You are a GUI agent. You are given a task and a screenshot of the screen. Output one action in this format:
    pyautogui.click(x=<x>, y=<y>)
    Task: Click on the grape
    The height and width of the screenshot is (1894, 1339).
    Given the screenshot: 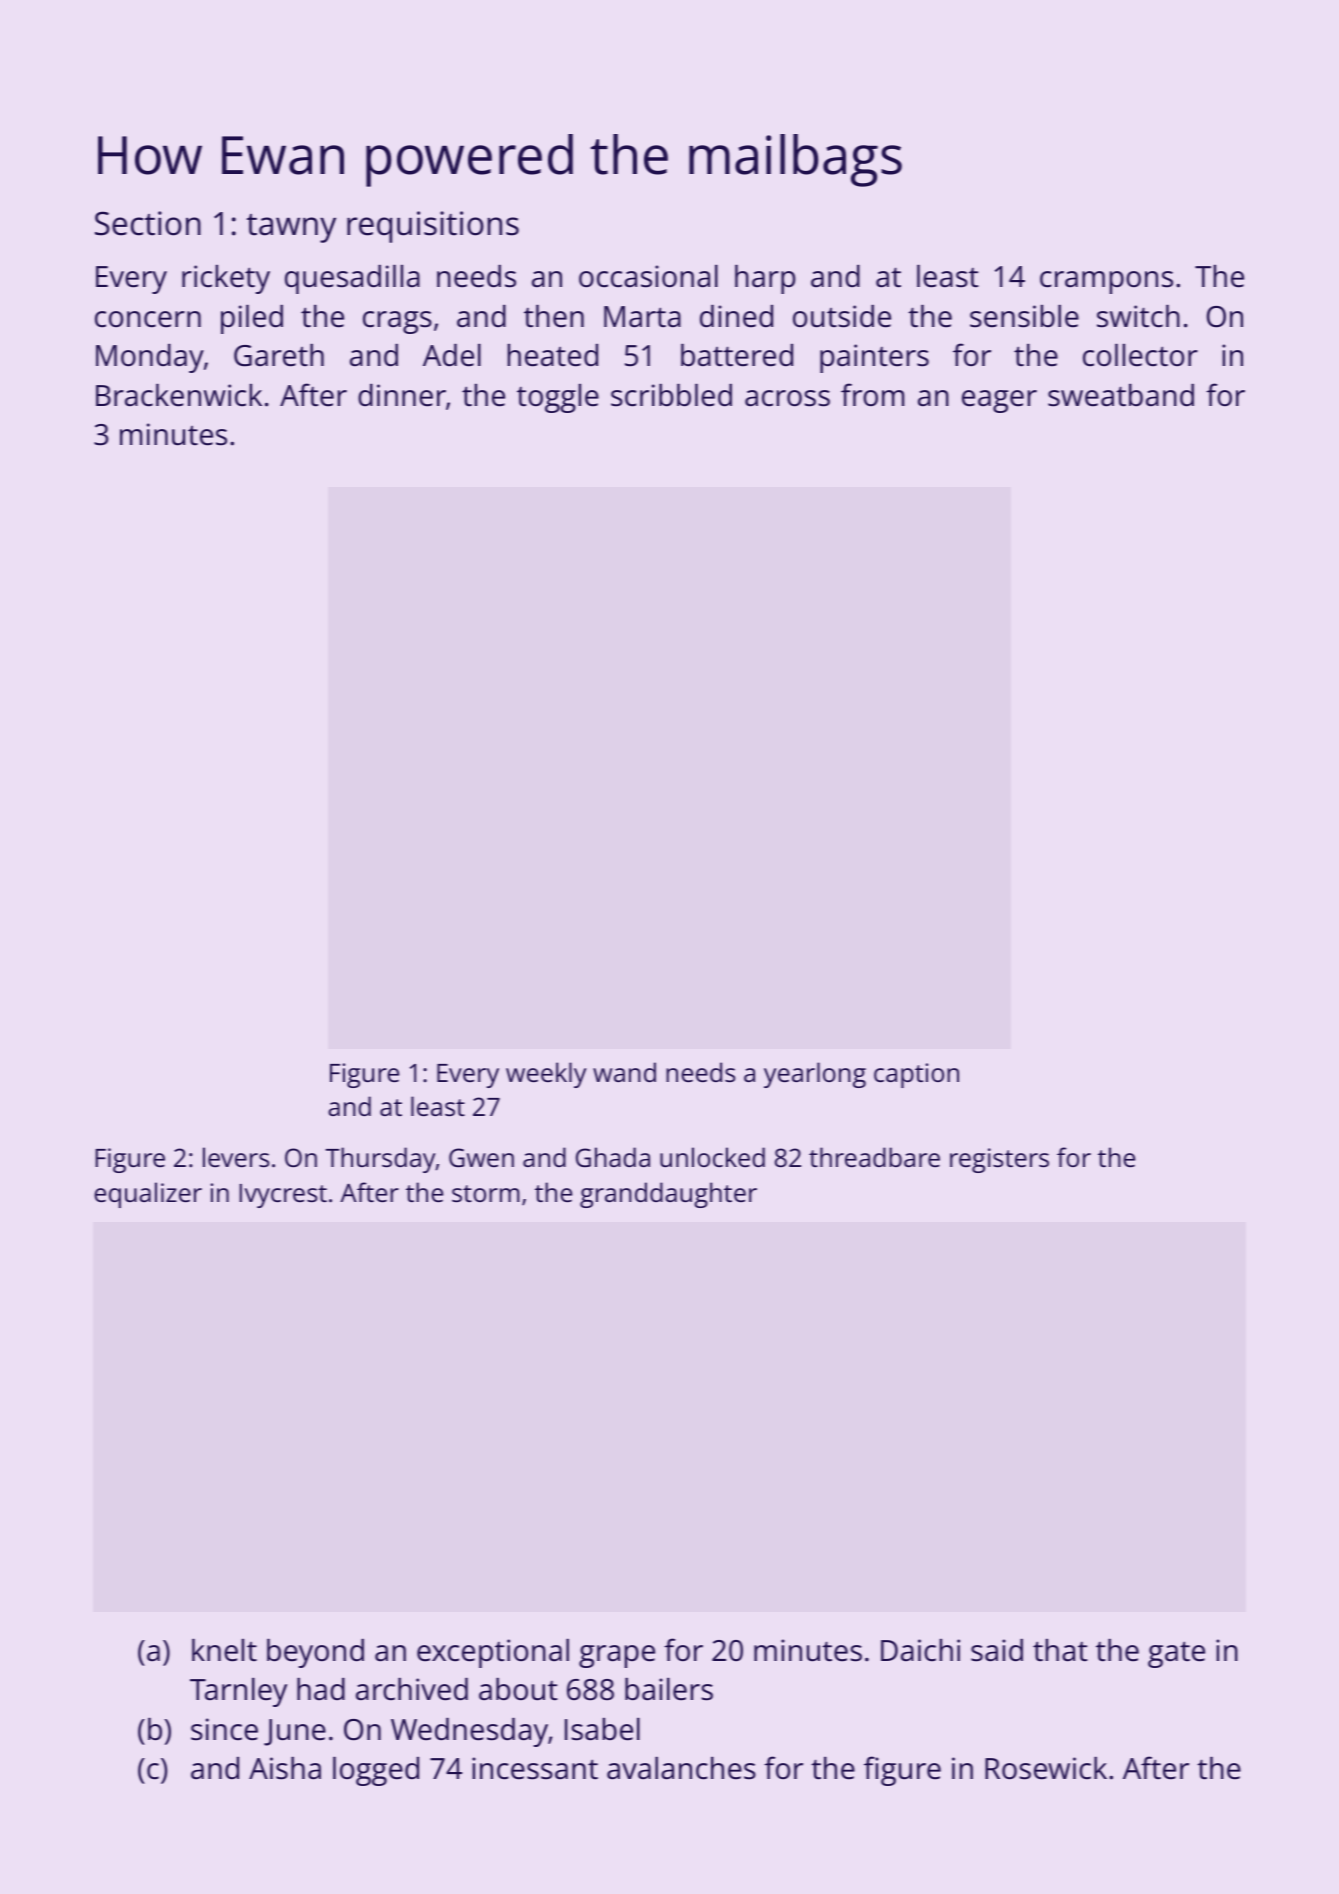 What is the action you would take?
    pyautogui.click(x=617, y=1656)
